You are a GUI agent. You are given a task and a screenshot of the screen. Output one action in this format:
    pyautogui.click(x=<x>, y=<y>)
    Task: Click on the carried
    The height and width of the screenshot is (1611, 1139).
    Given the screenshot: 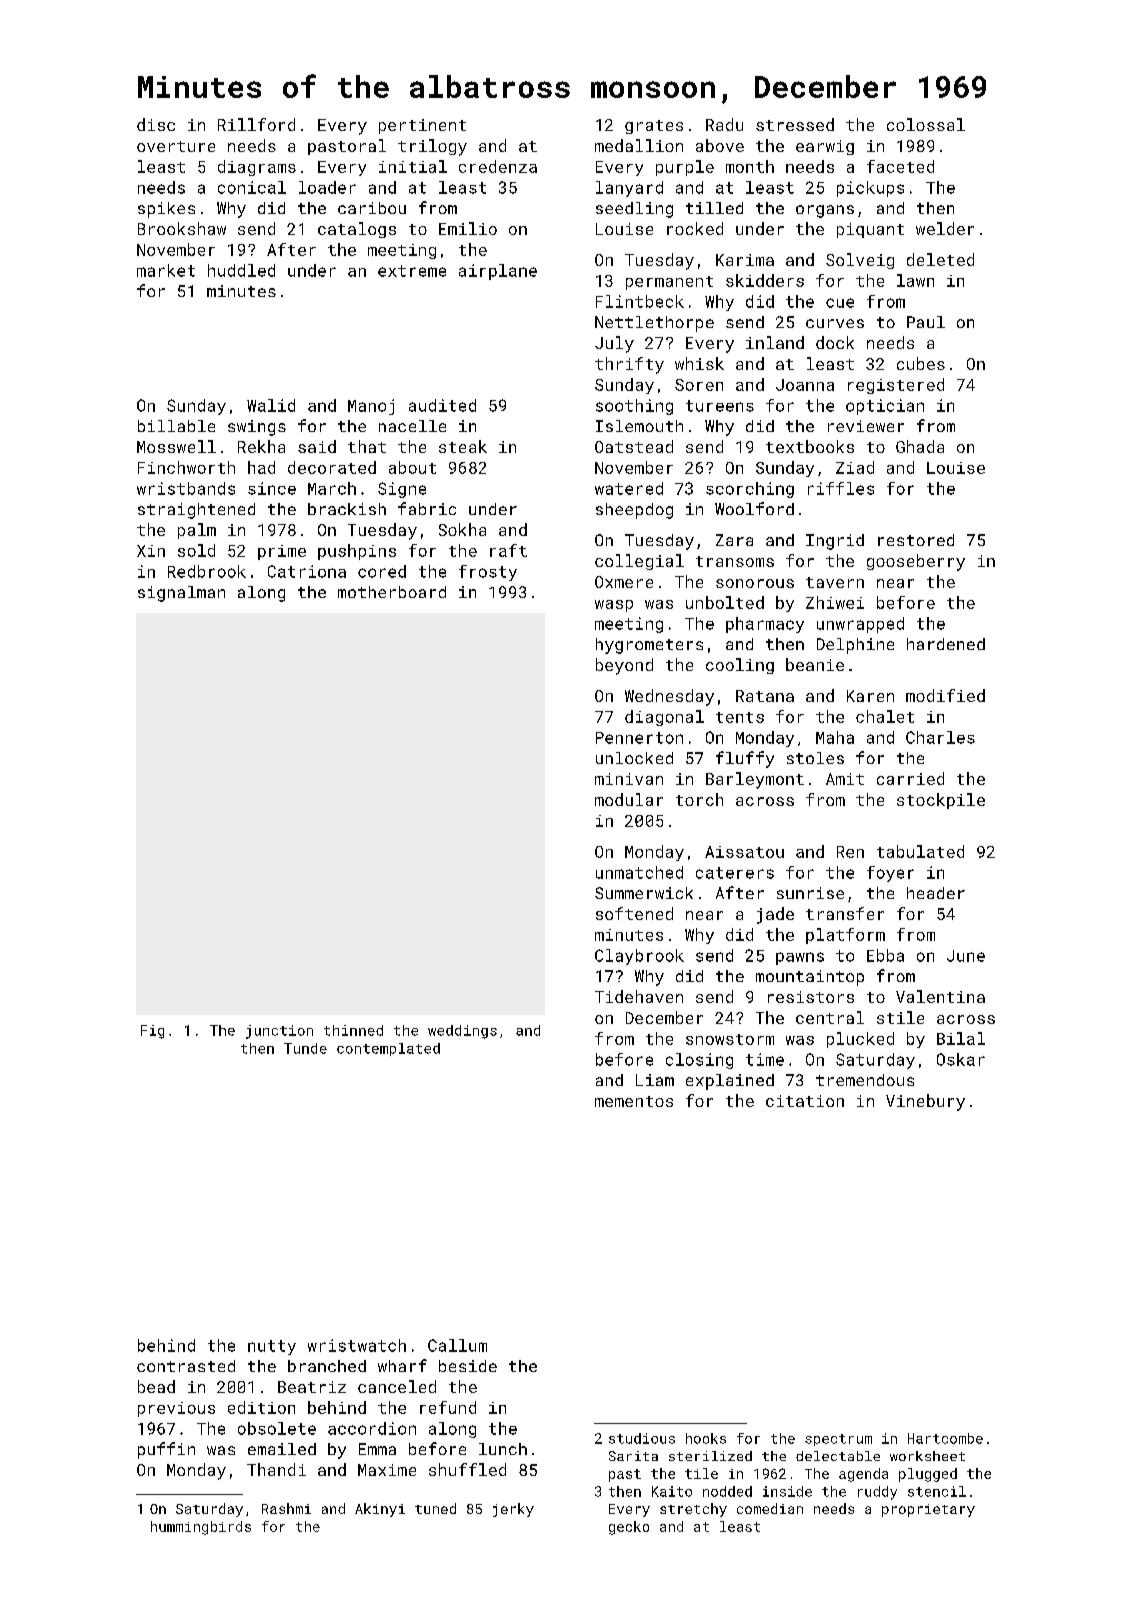 What is the action you would take?
    pyautogui.click(x=910, y=778)
